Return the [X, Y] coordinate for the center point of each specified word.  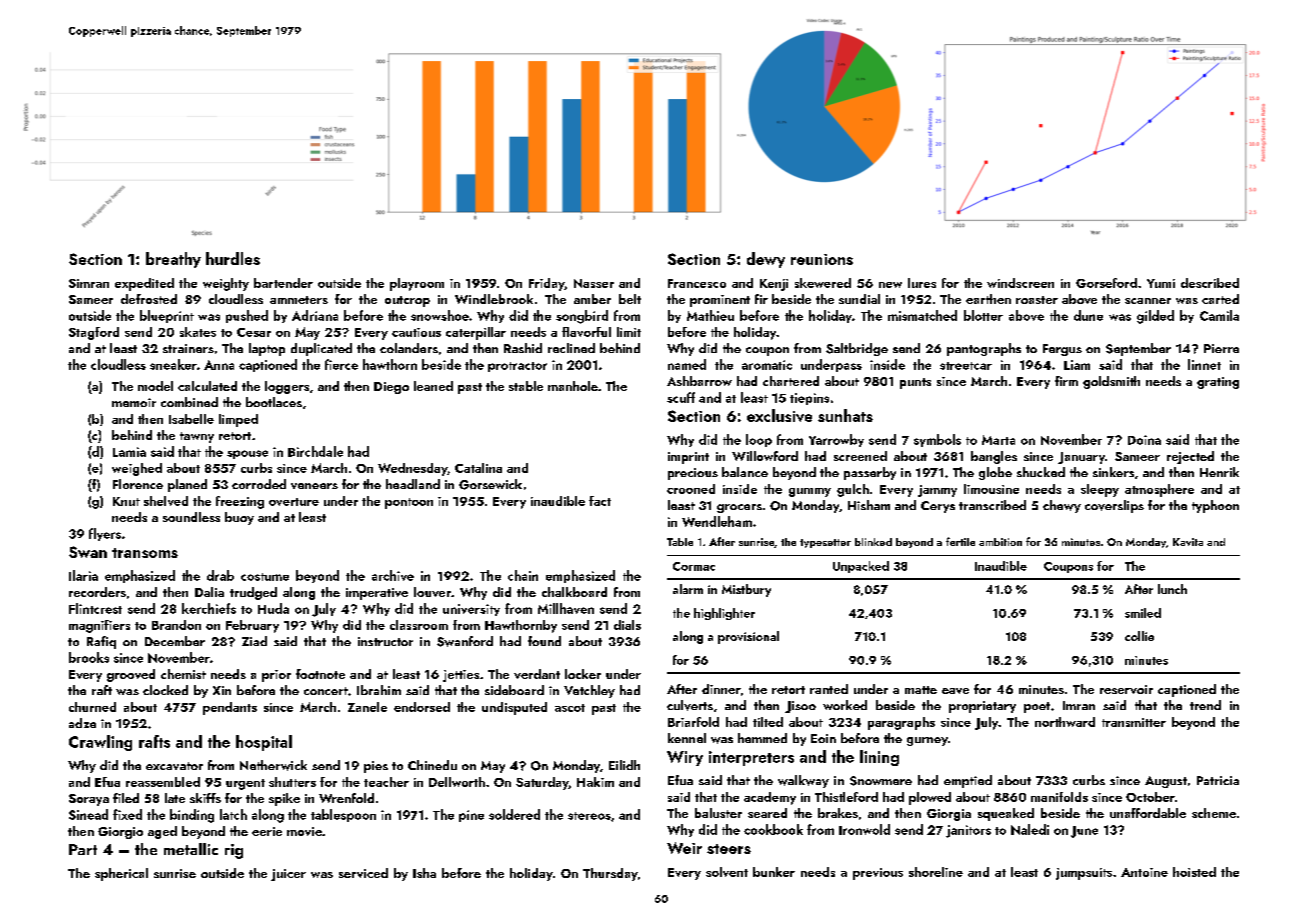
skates [198, 332]
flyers [105, 534]
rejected [1190, 457]
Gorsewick [490, 484]
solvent [727, 872]
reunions [822, 259]
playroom [417, 284]
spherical [121, 874]
